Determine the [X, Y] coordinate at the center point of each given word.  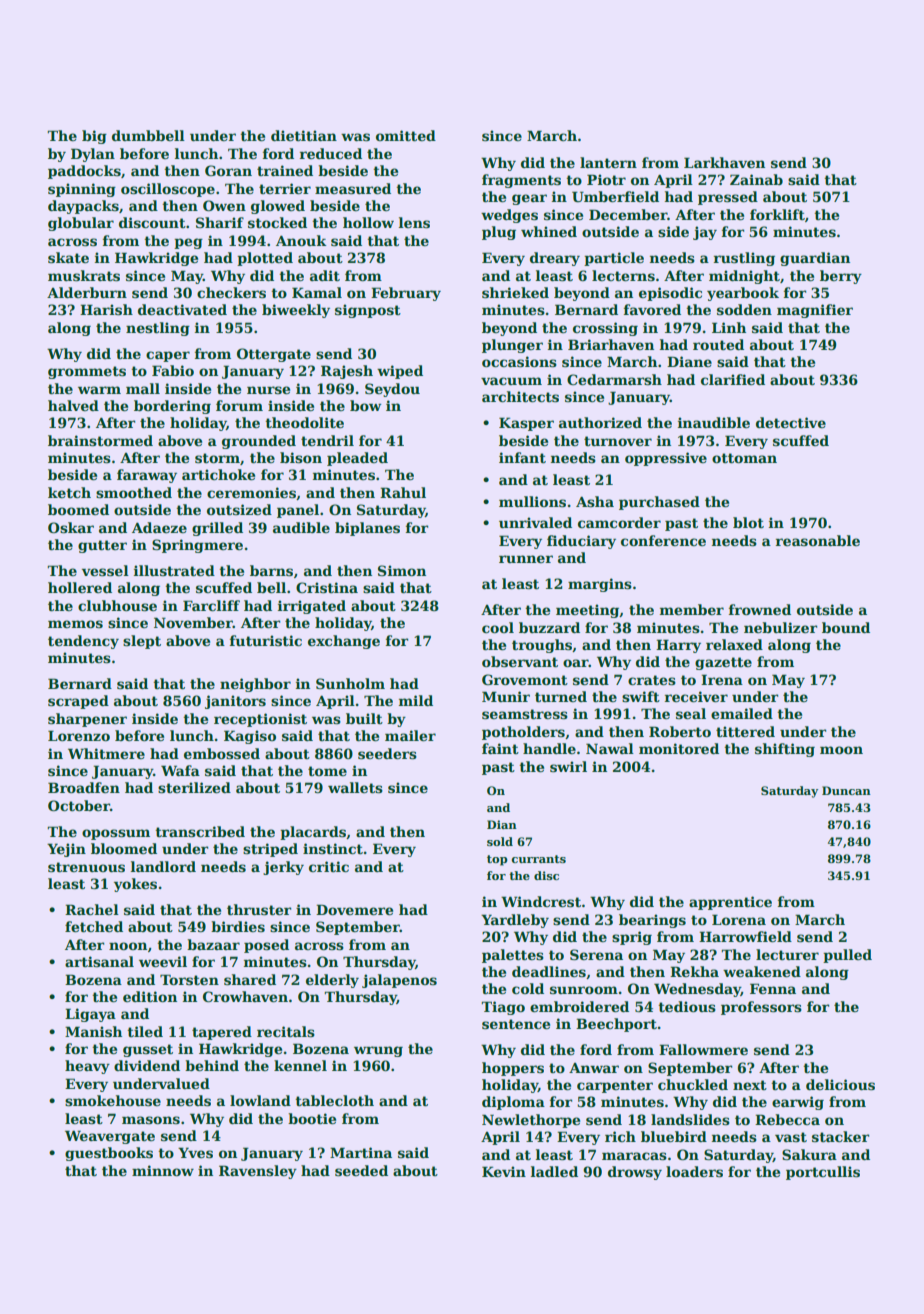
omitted [406, 135]
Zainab [756, 179]
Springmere [197, 546]
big [94, 137]
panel [298, 511]
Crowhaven [245, 996]
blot [748, 522]
